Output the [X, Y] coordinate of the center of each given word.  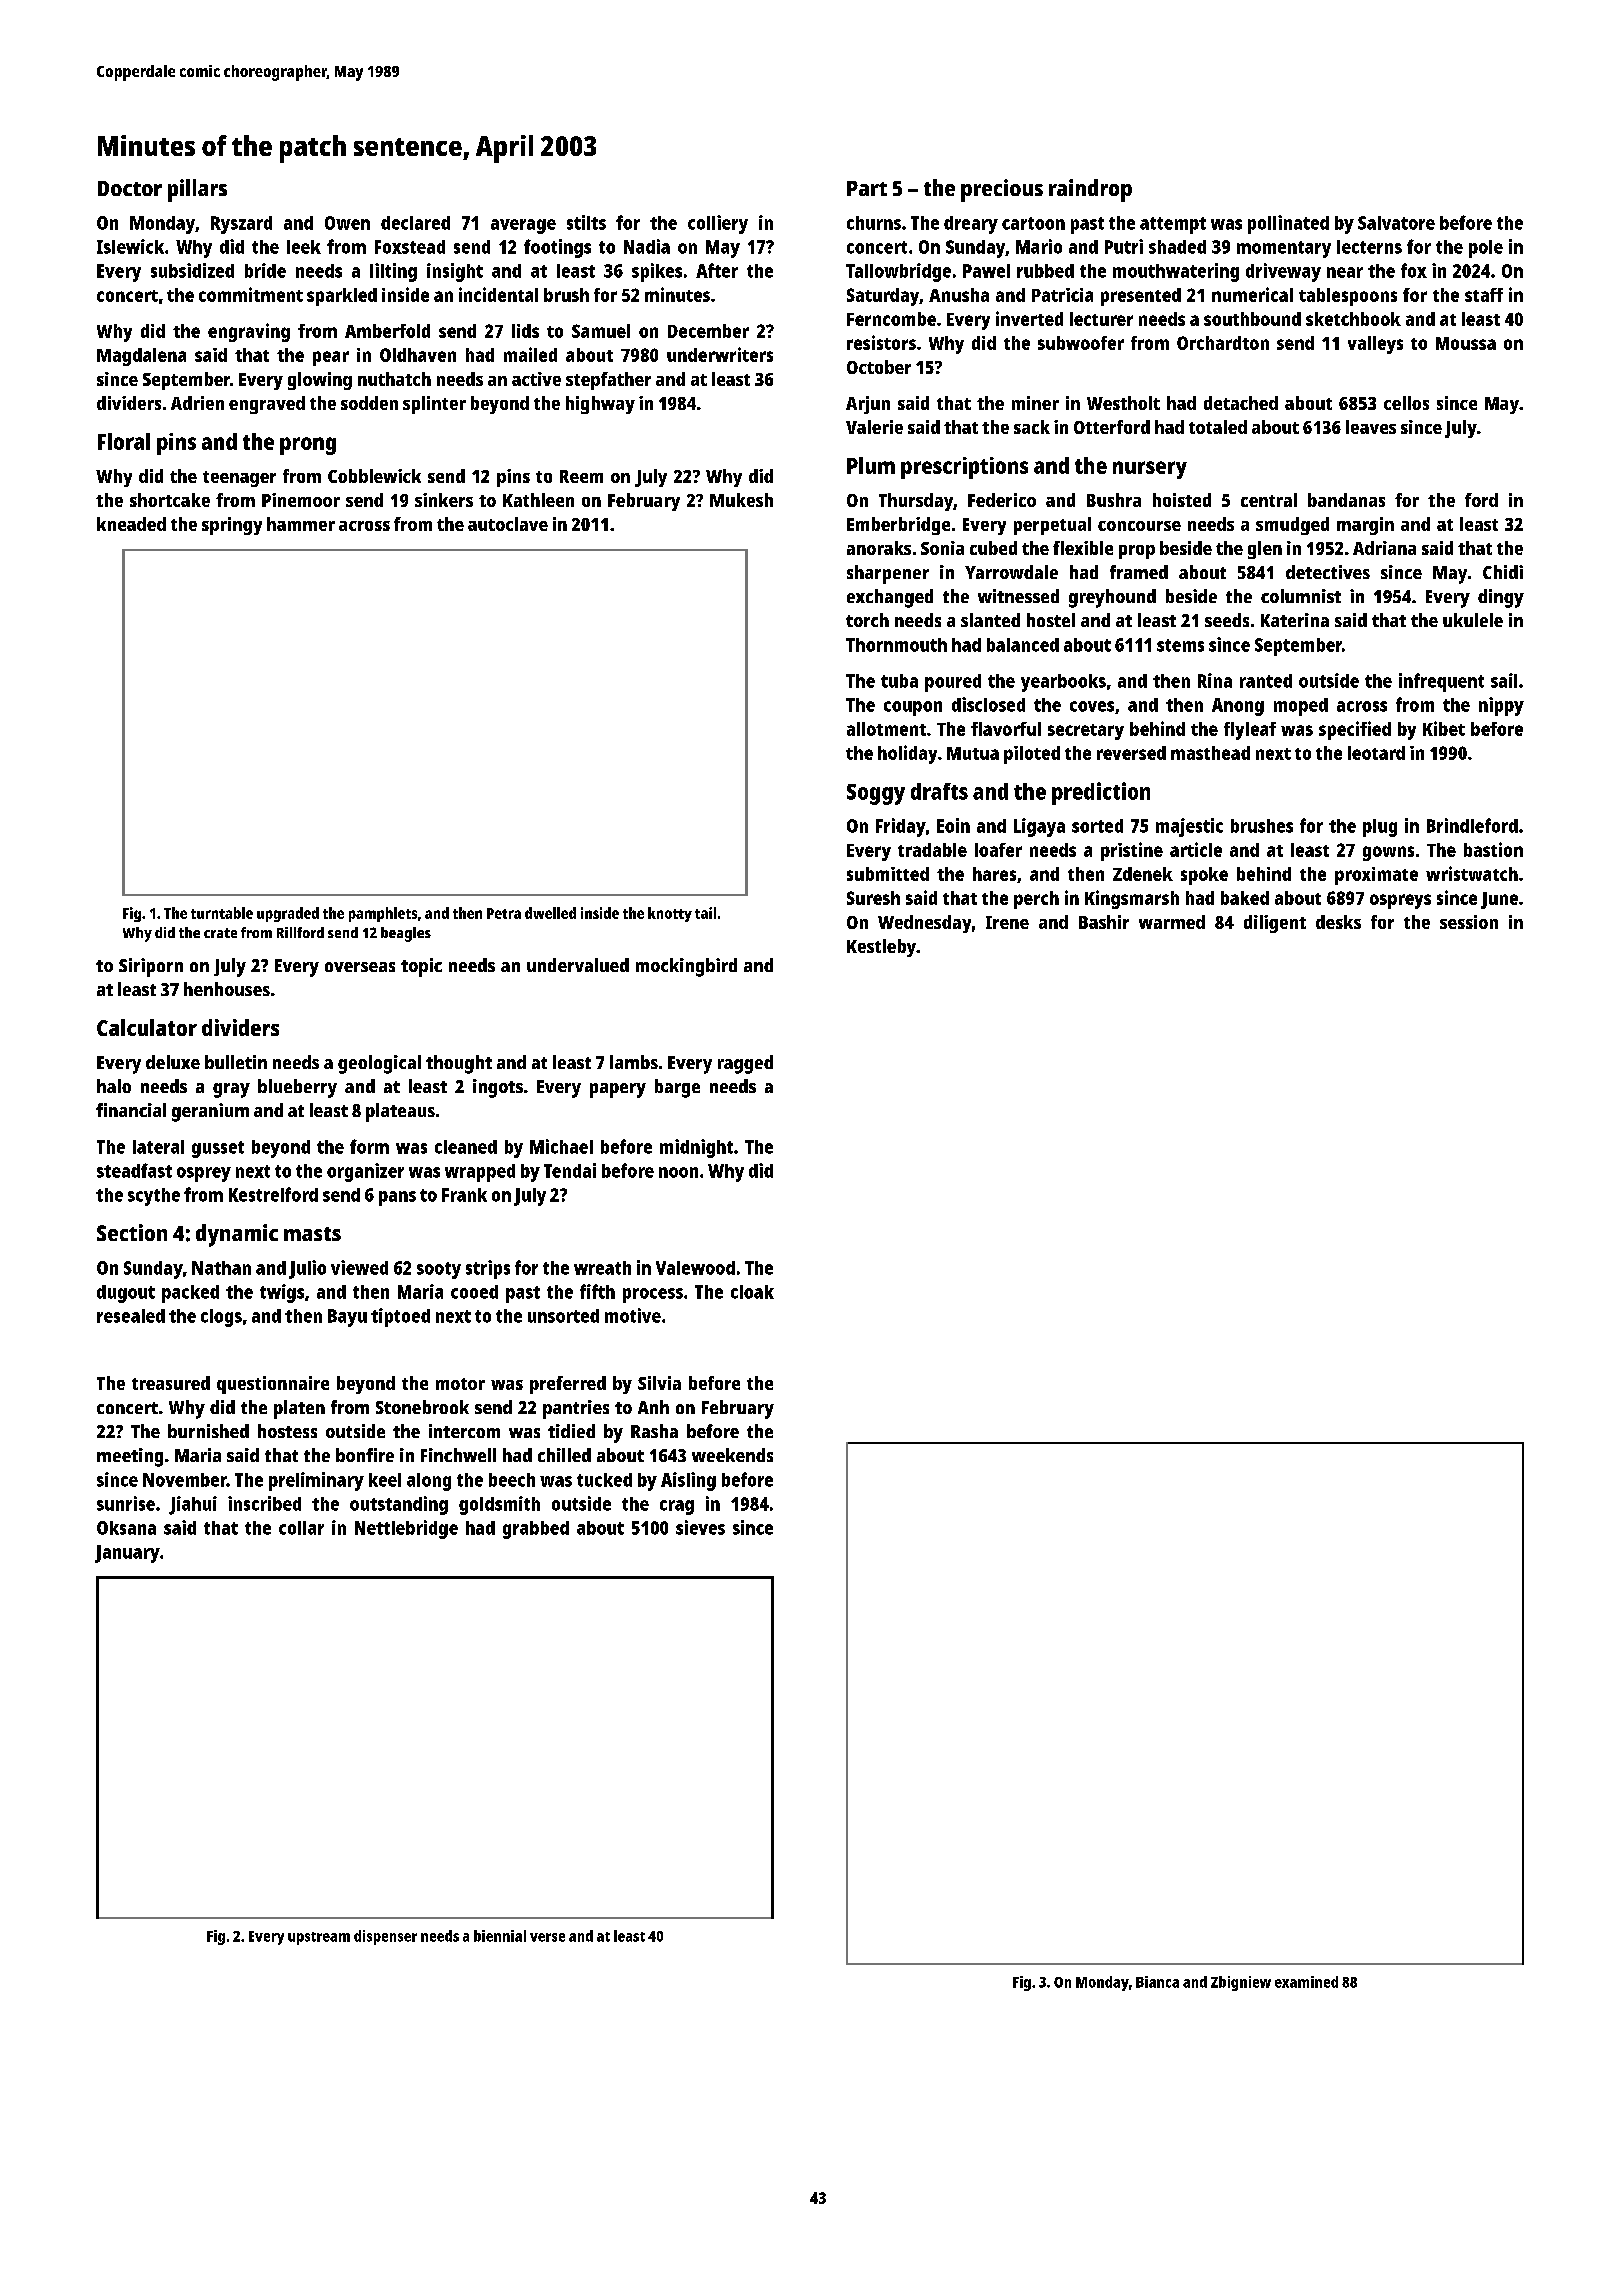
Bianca [1157, 1982]
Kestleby [881, 948]
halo [114, 1086]
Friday [901, 827]
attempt [1173, 225]
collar [301, 1528]
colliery [718, 224]
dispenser [385, 1937]
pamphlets [383, 914]
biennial [500, 1936]
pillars [197, 190]
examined [1306, 1982]
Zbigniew [1241, 1983]
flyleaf [1250, 731]
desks [1338, 922]
